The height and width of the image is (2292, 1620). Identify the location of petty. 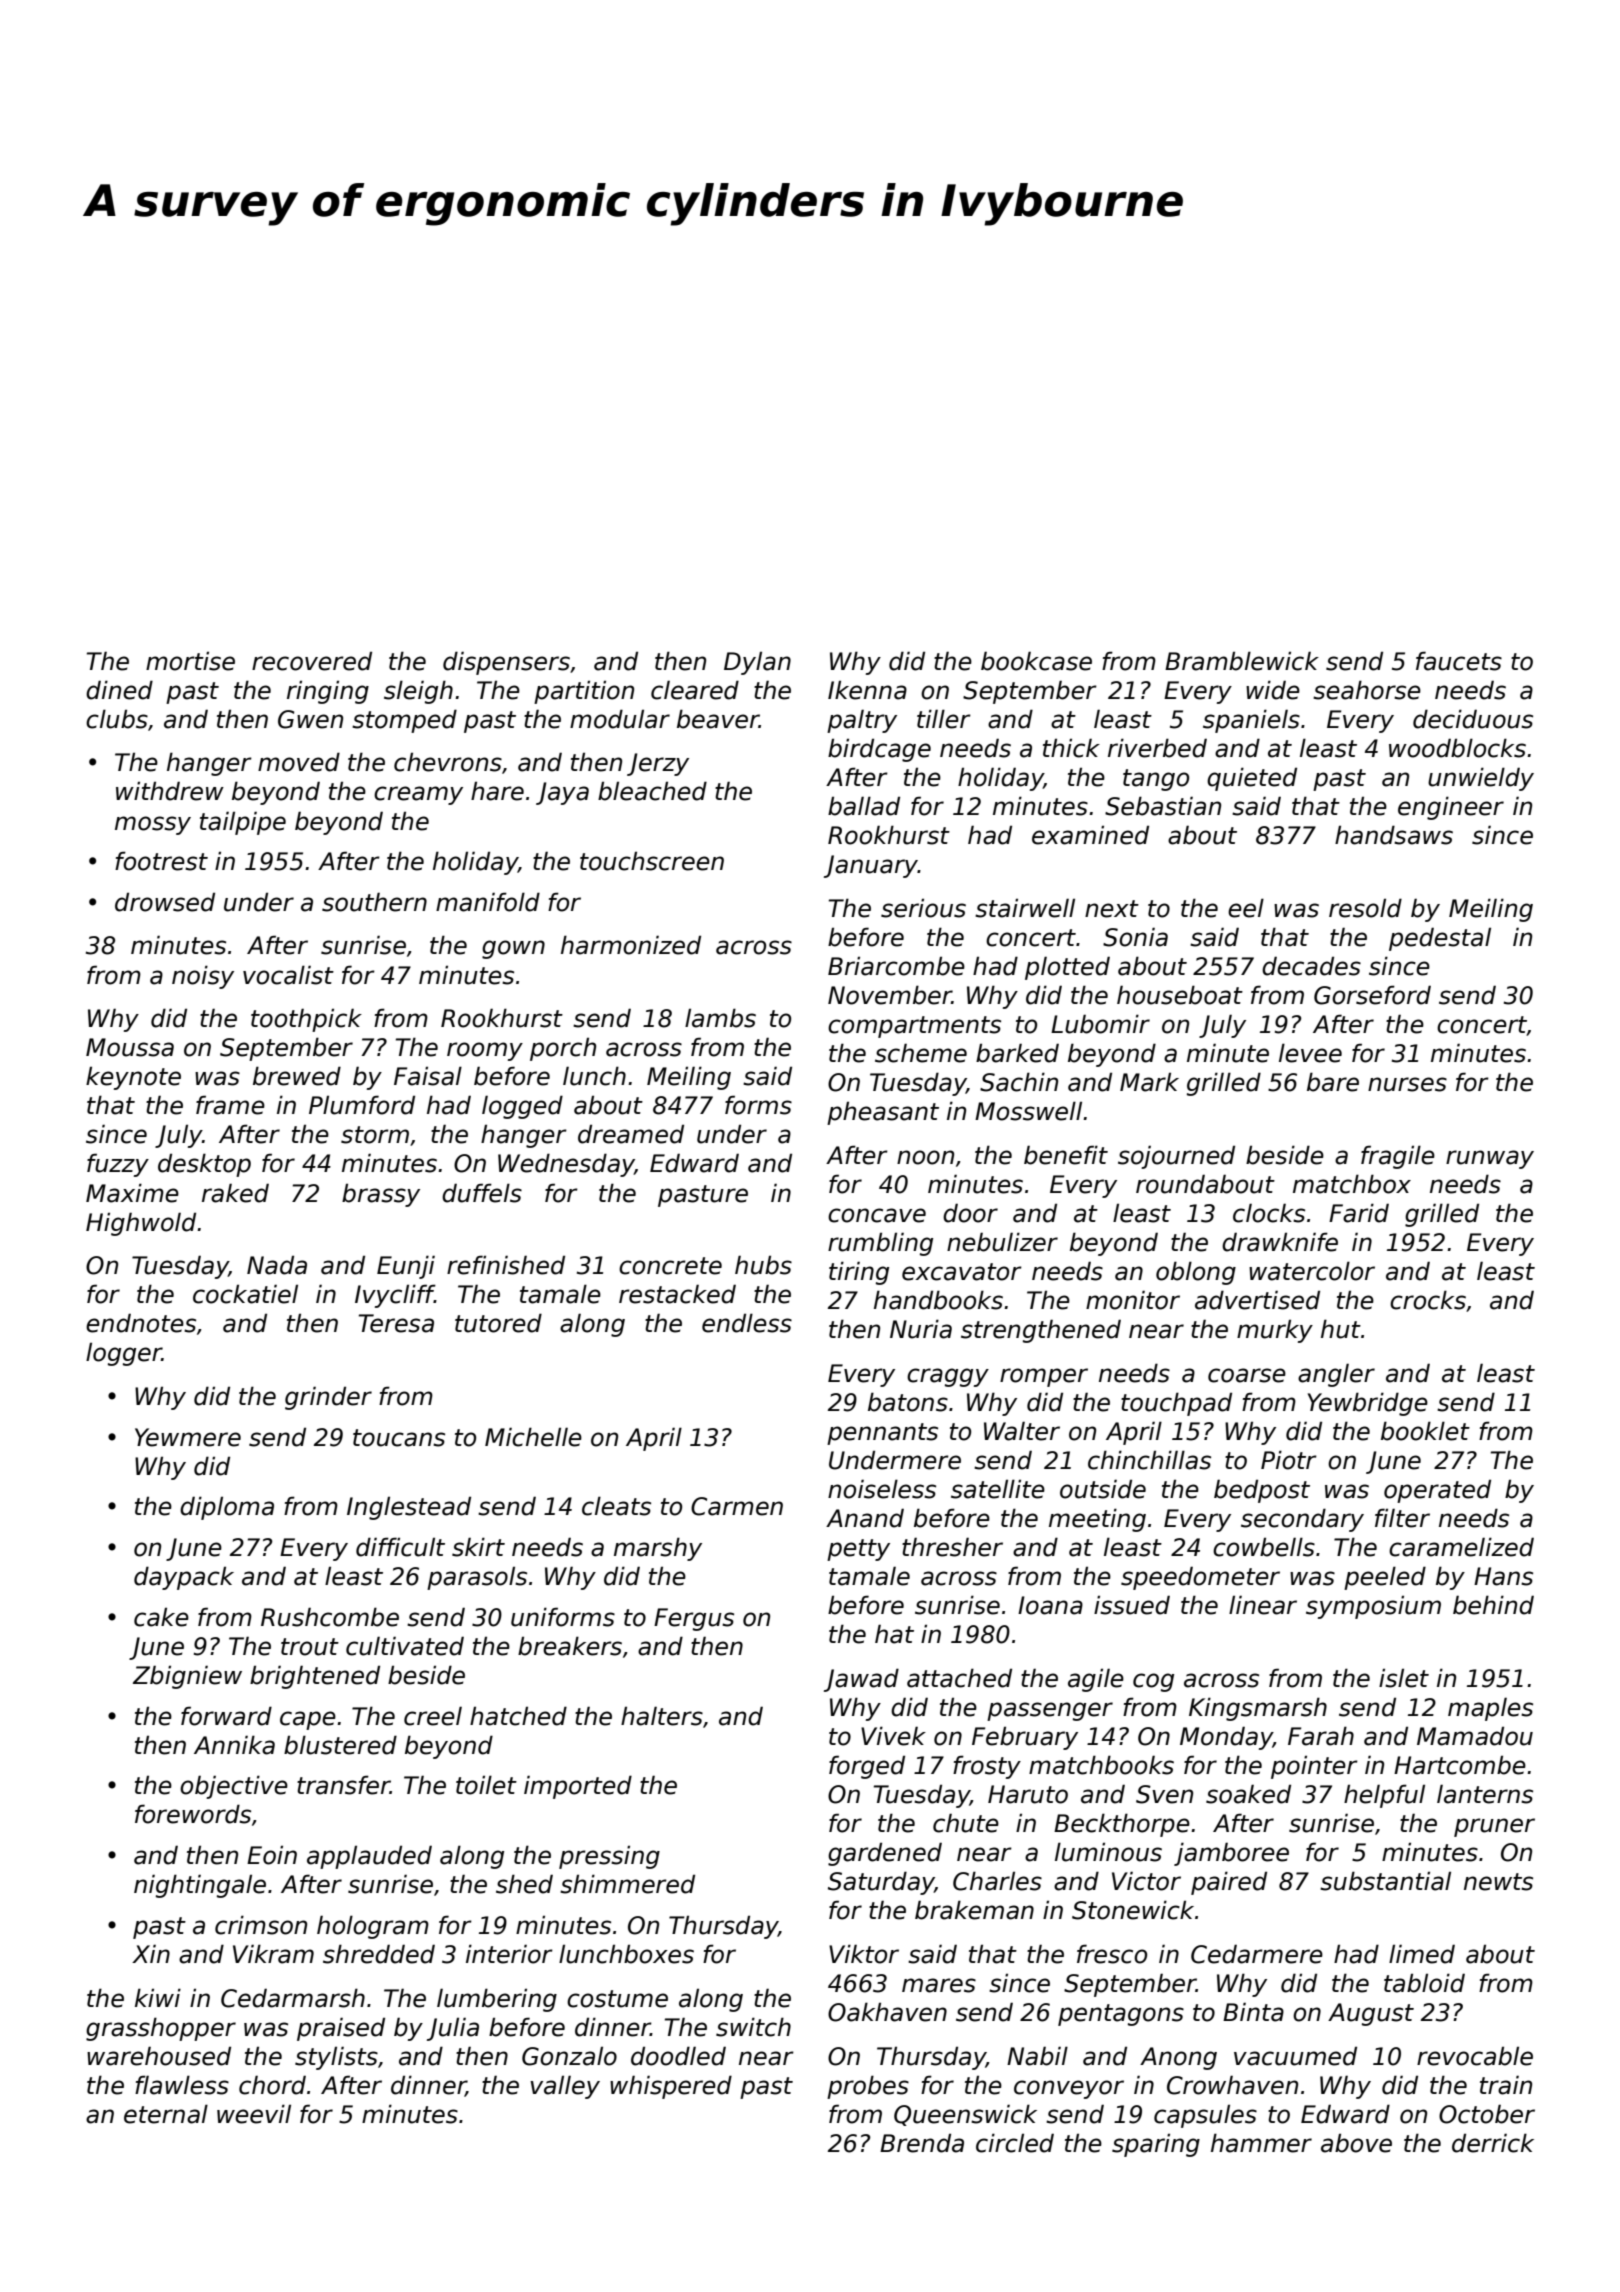
(858, 1550).
